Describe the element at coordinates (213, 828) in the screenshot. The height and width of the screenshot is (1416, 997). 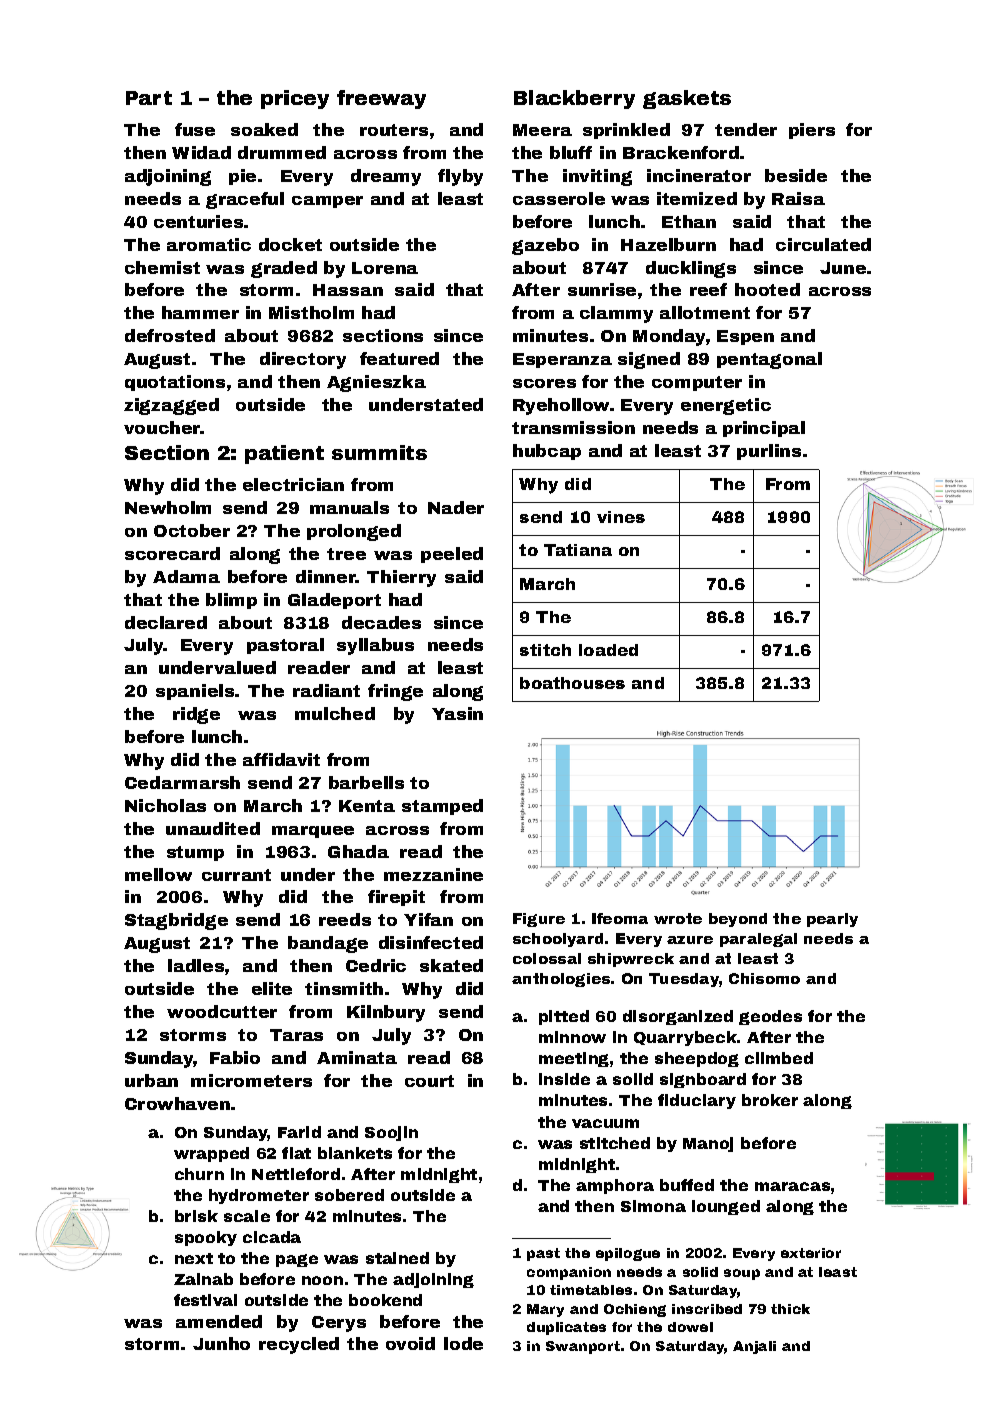
I see `unaudited` at that location.
